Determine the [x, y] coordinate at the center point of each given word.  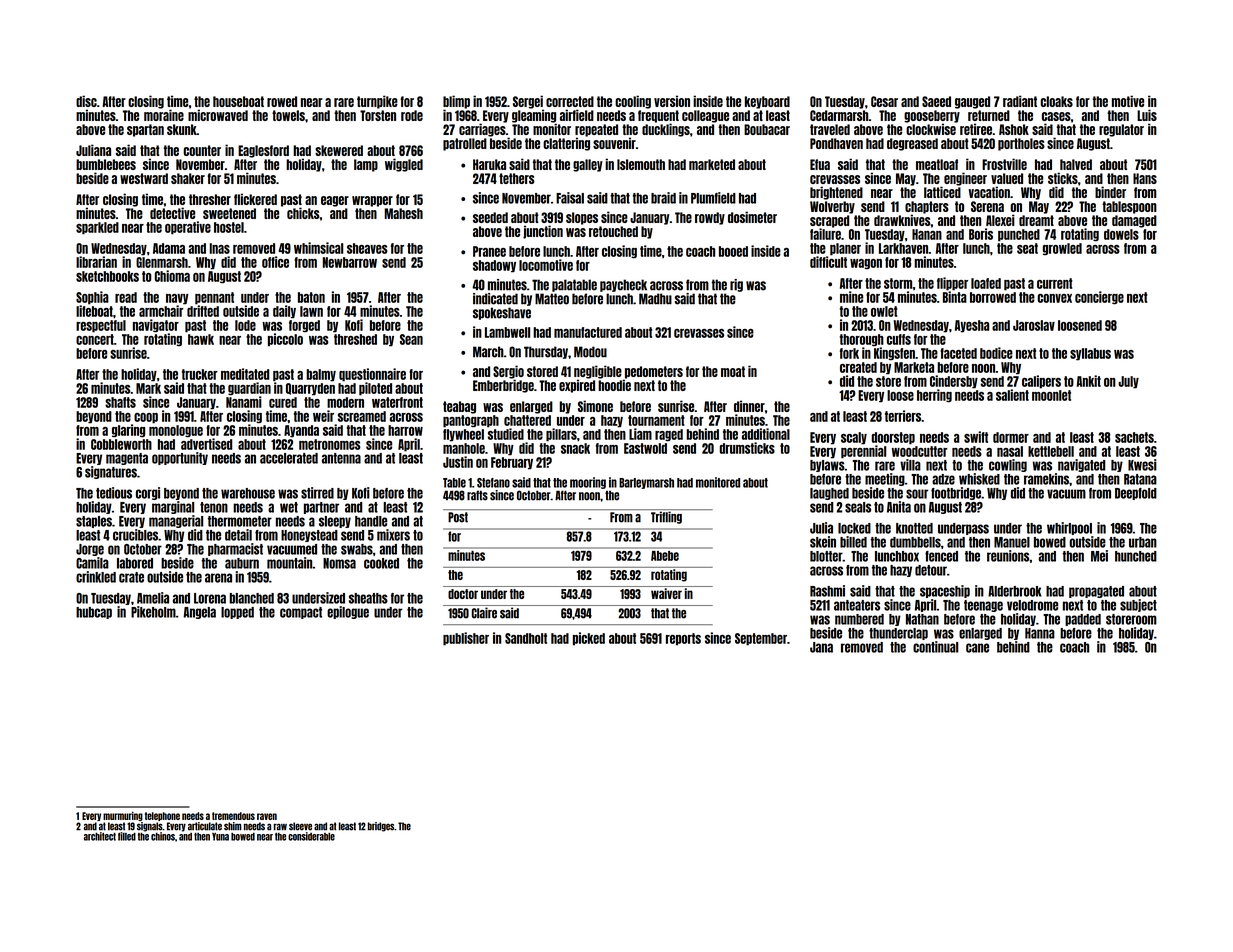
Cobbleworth [121, 444]
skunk [182, 129]
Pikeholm [153, 612]
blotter [826, 556]
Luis [1147, 115]
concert [95, 339]
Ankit [1089, 381]
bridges [381, 827]
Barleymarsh [646, 483]
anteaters [857, 605]
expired [577, 386]
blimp [456, 102]
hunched [1136, 556]
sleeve [300, 826]
